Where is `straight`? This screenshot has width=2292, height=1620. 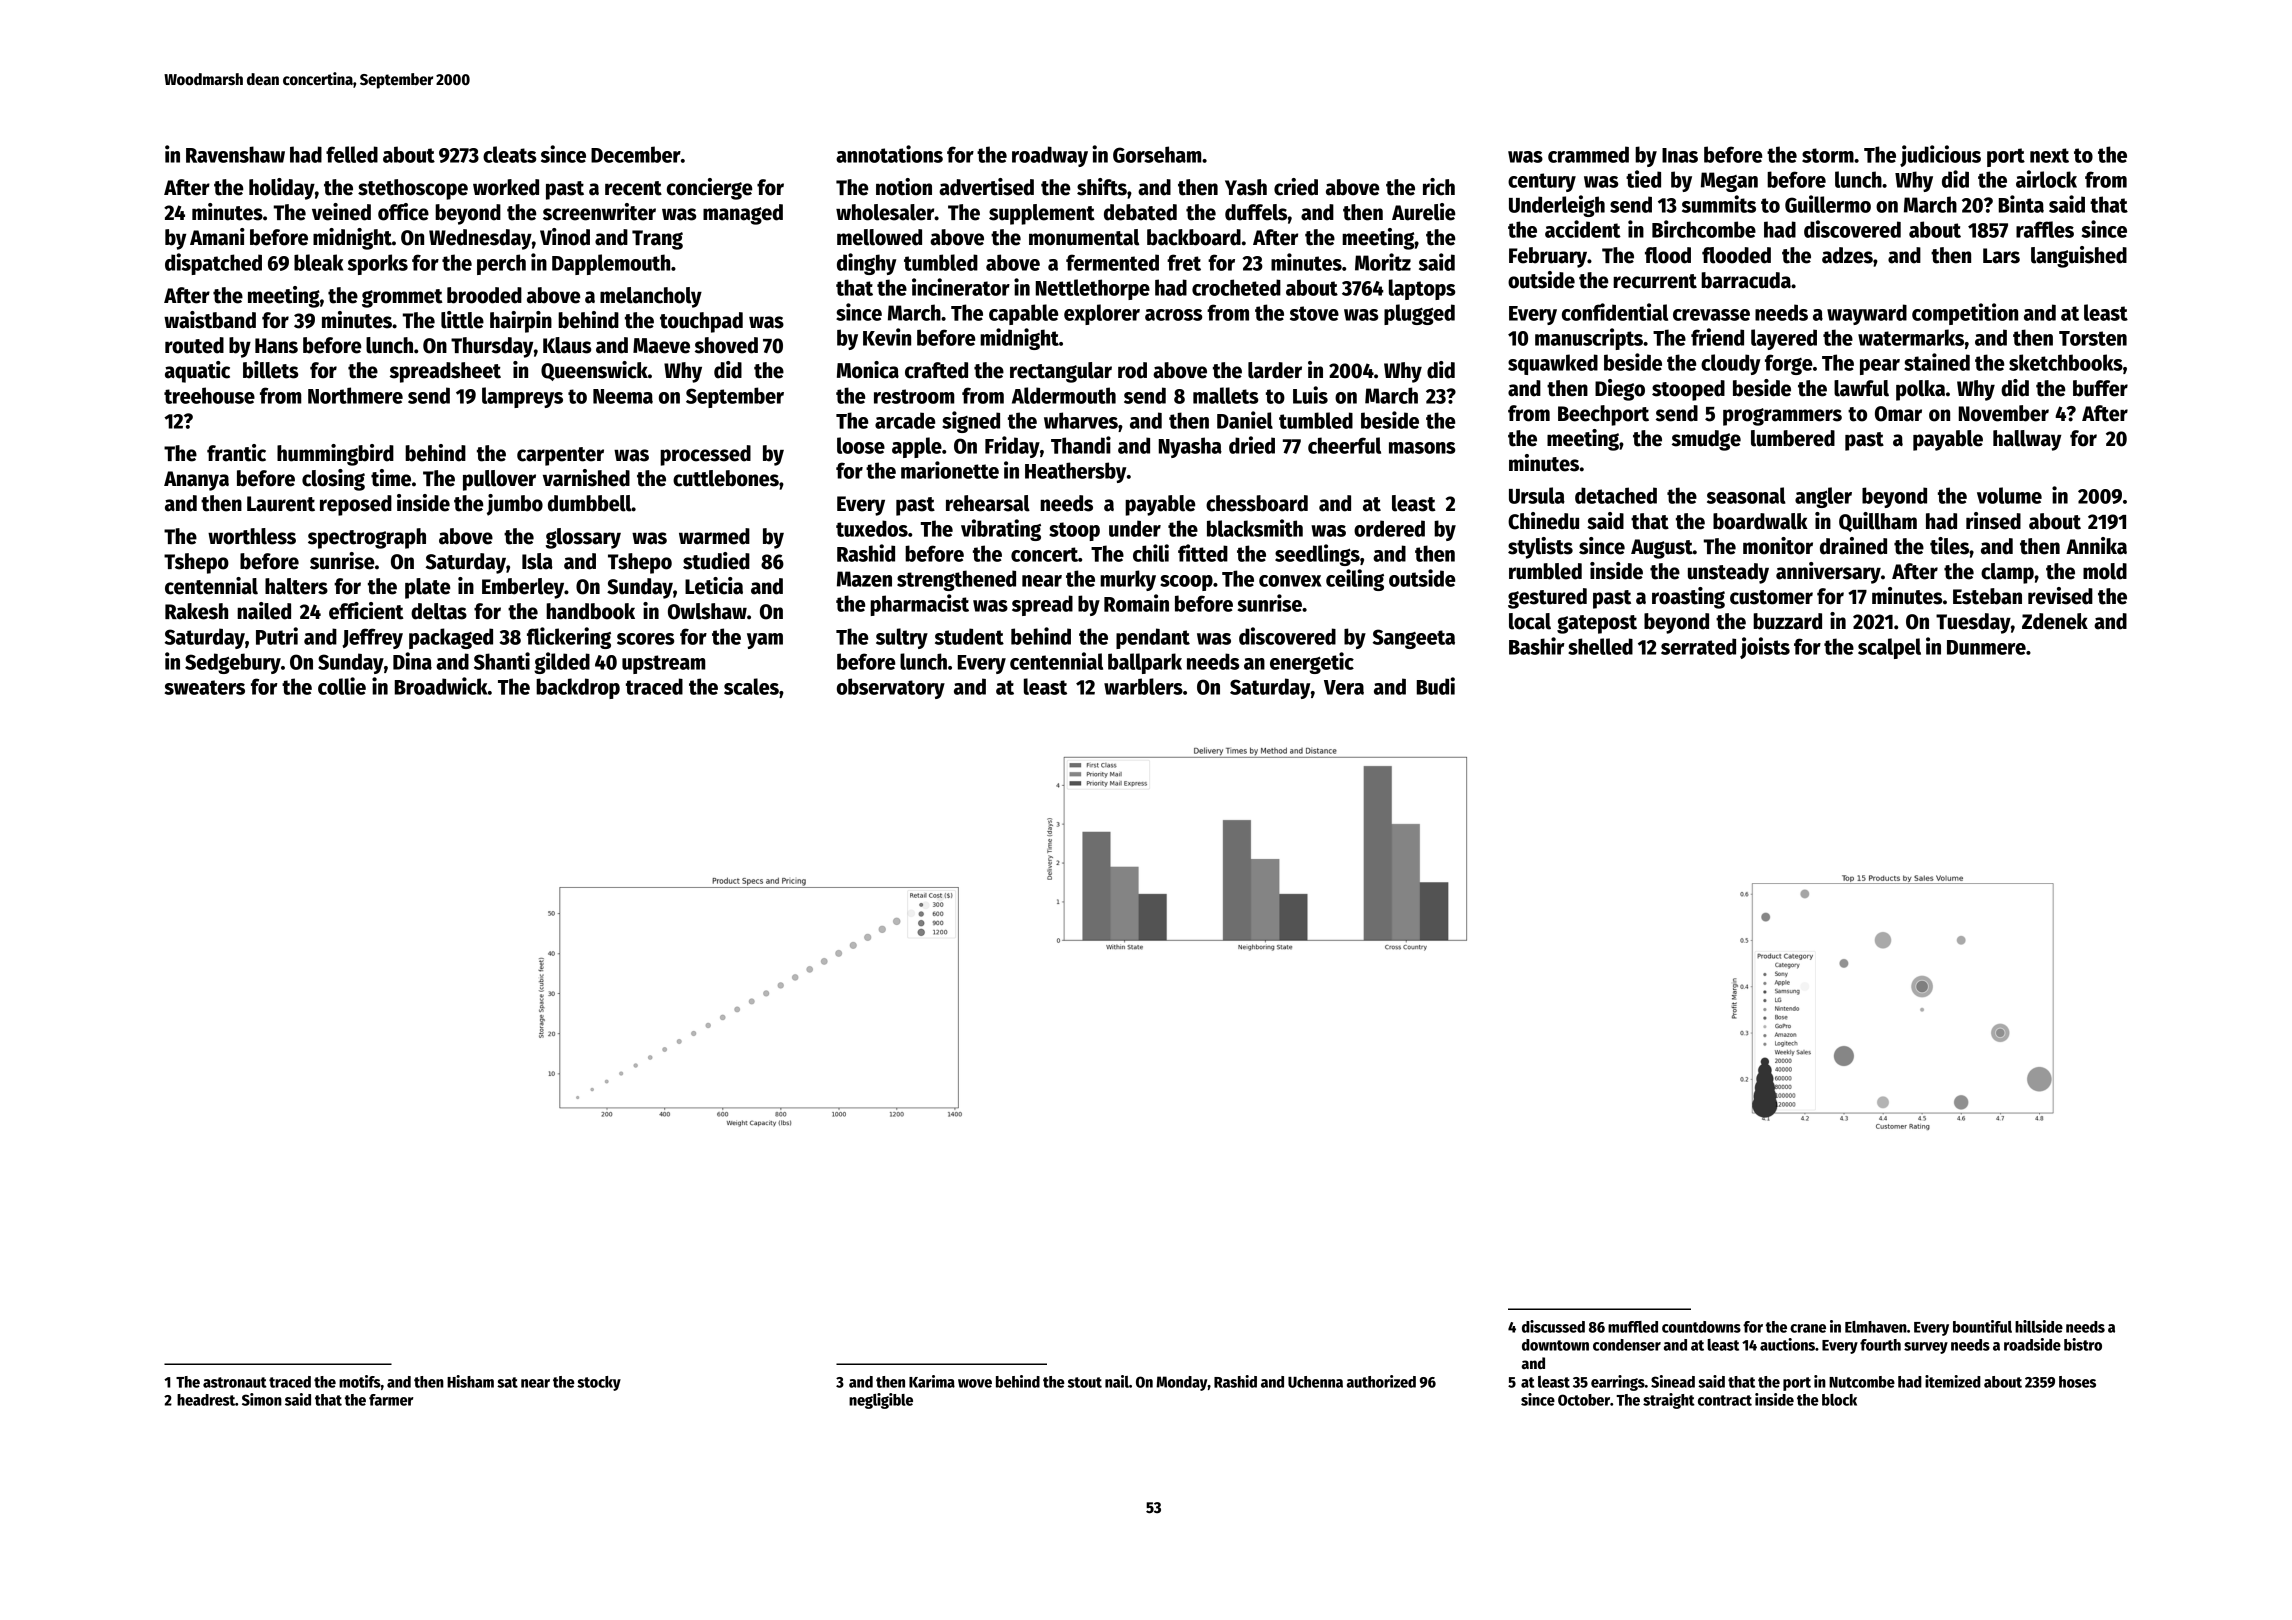 straight is located at coordinates (1669, 1401).
